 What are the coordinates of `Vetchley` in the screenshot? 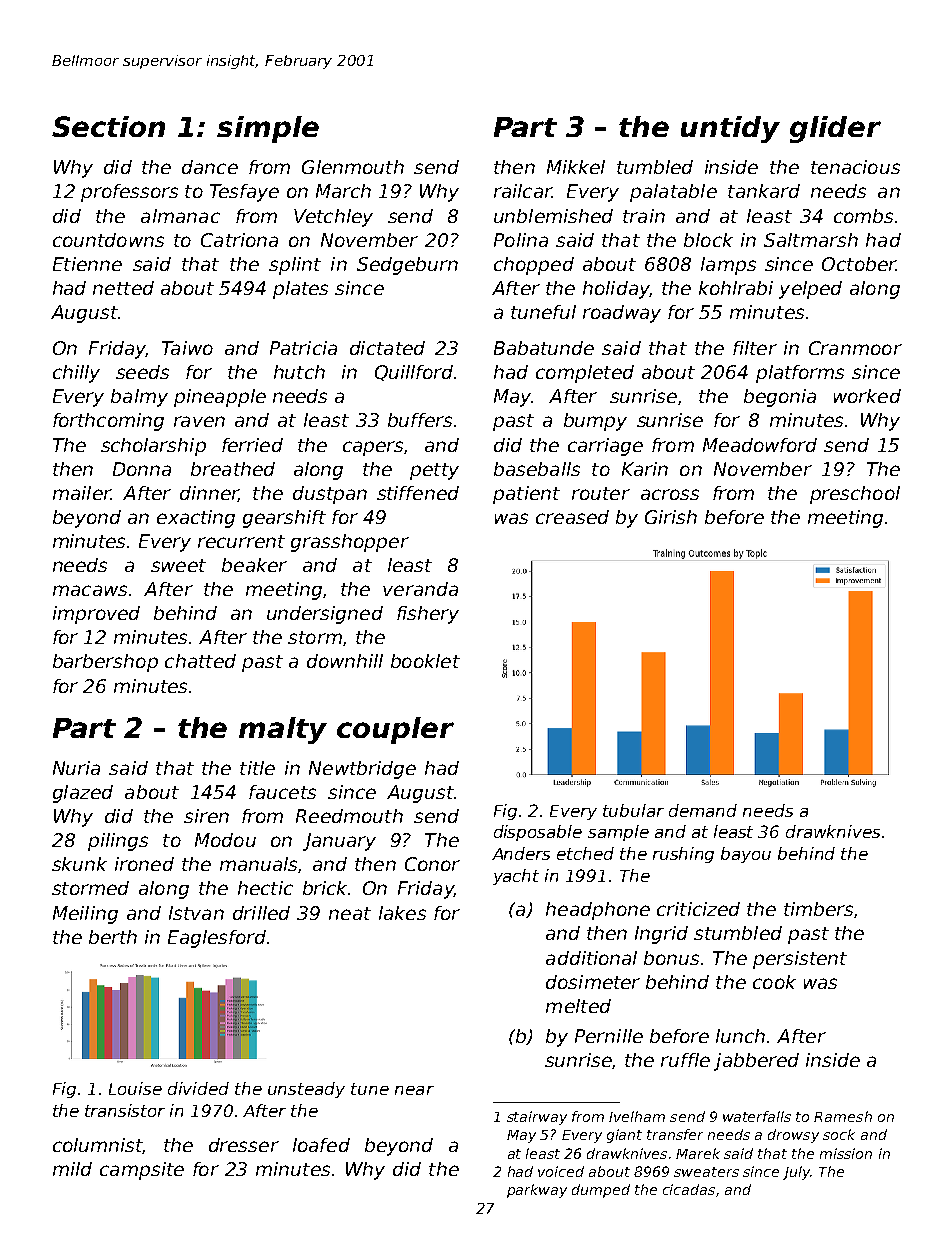 It's located at (333, 218).
